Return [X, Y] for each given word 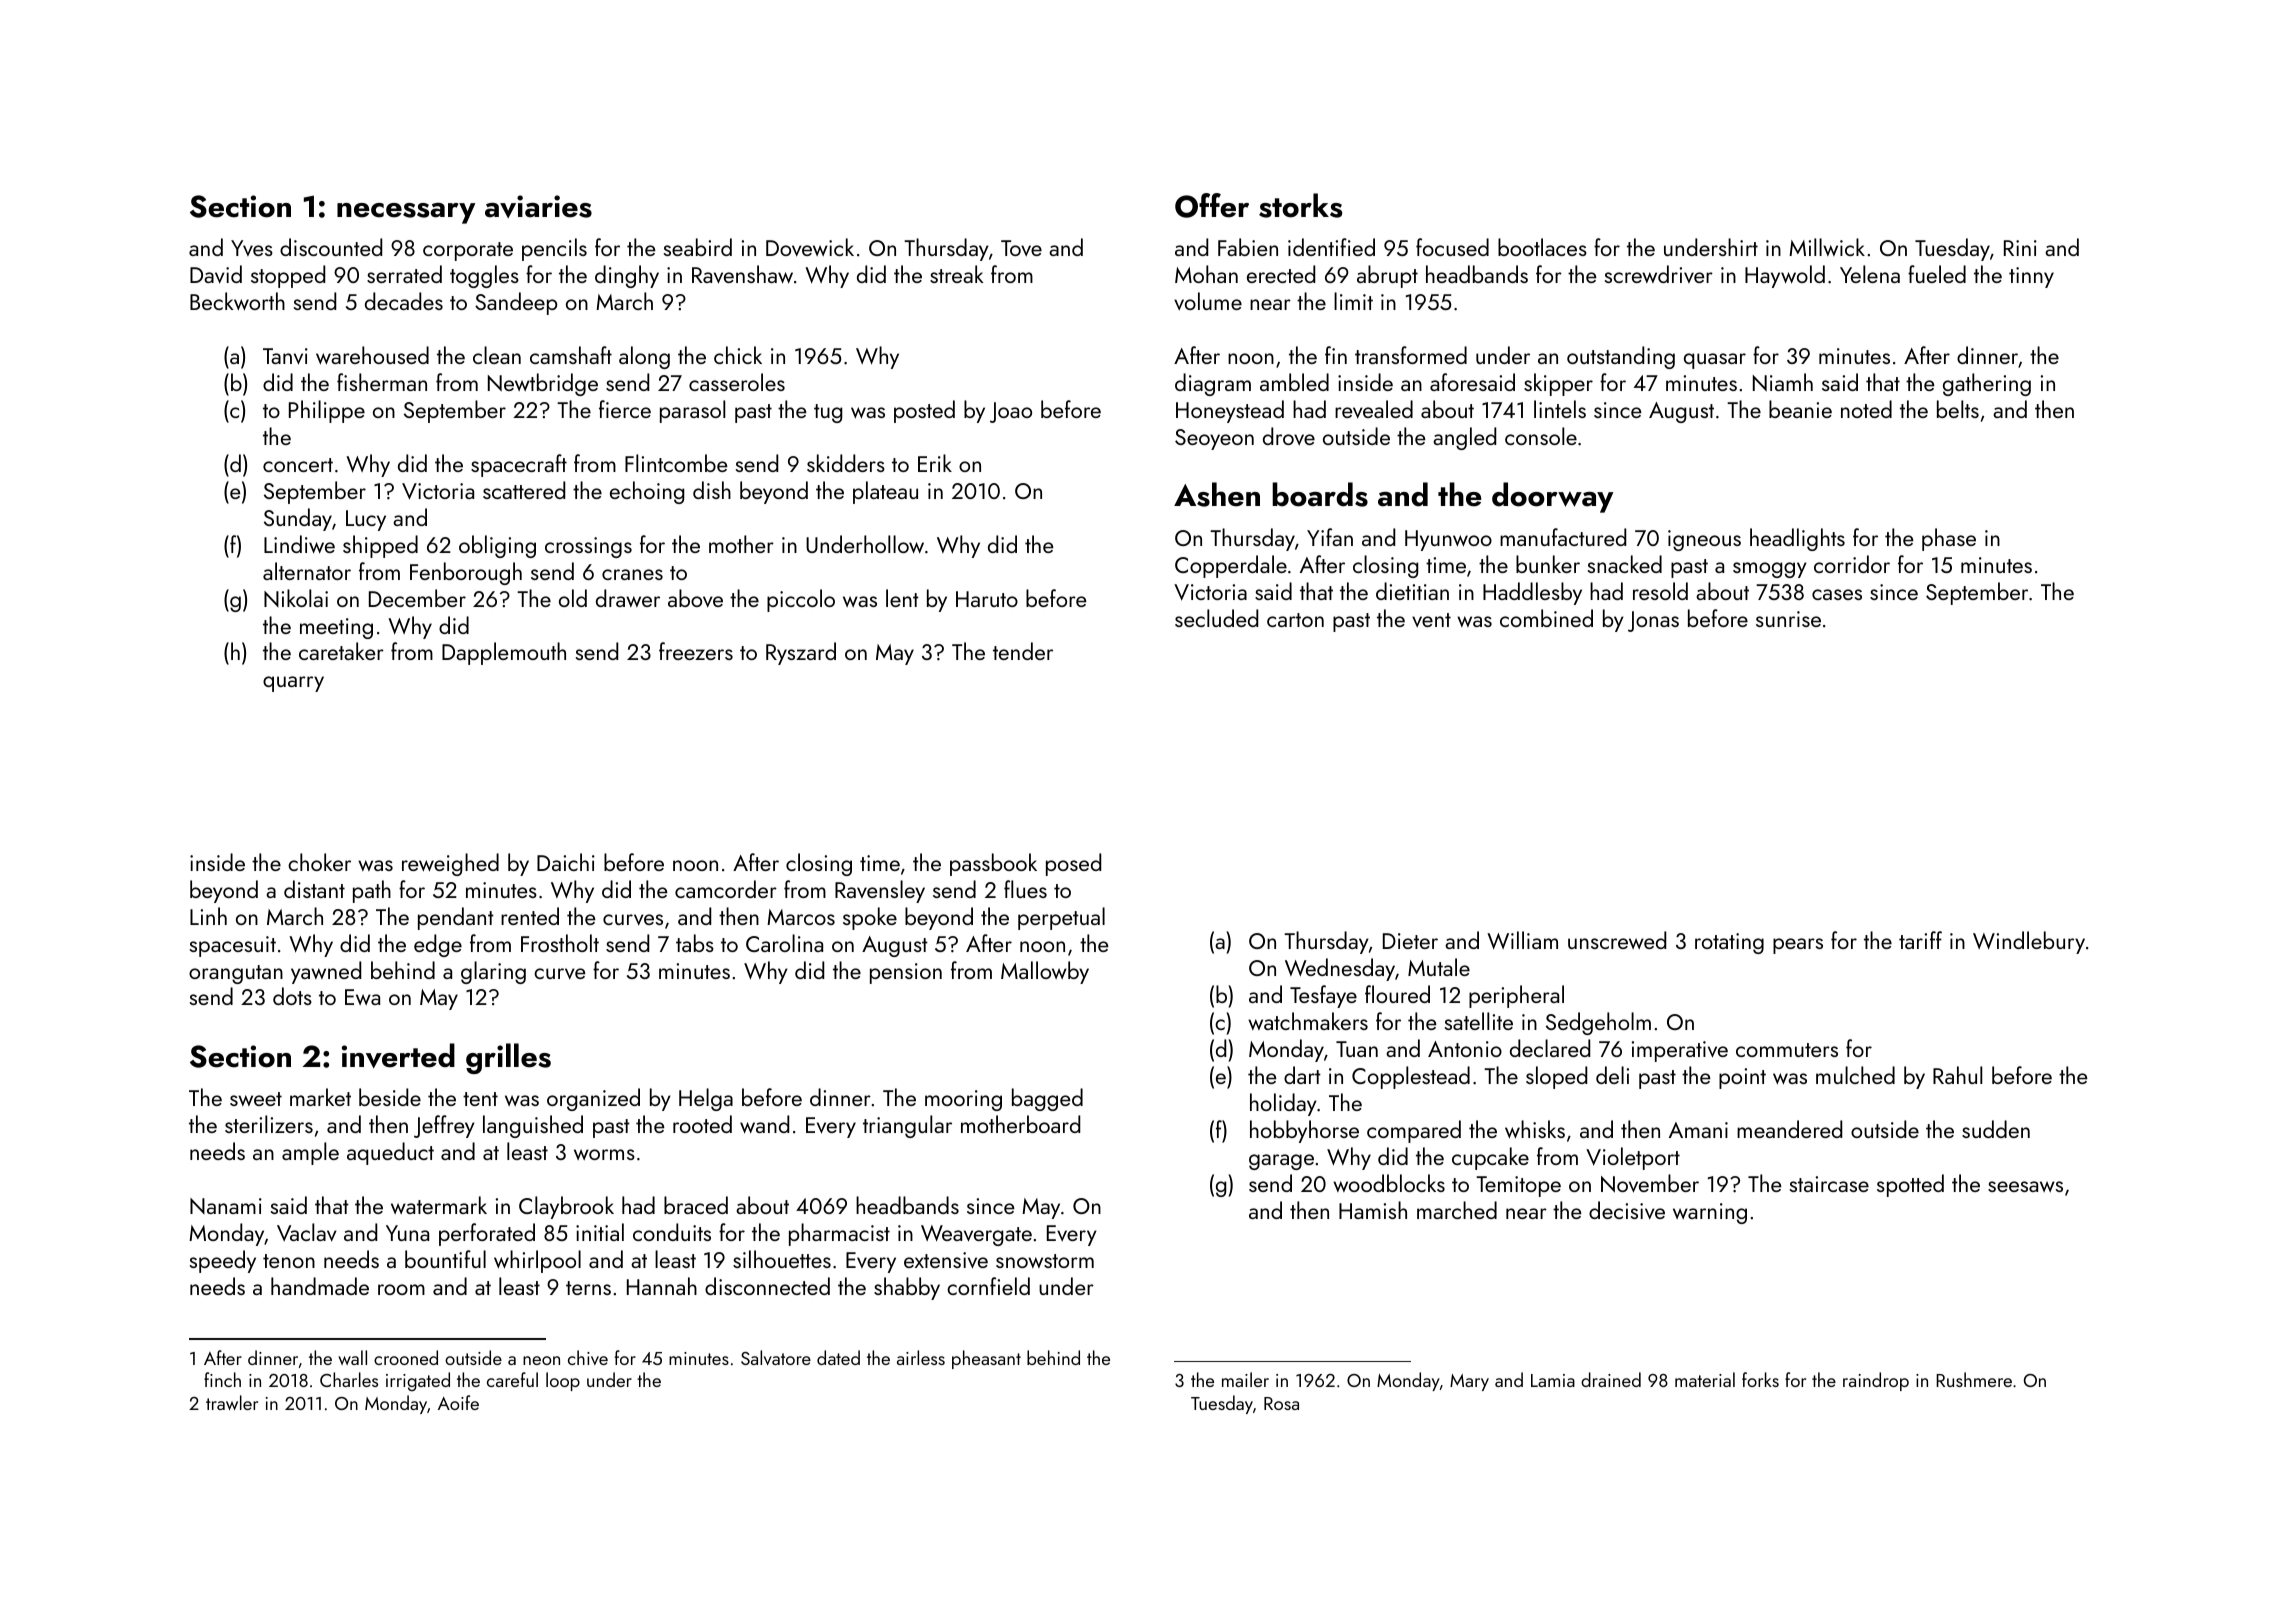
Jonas [1653, 621]
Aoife [458, 1402]
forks [1760, 1379]
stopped [288, 276]
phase [1949, 539]
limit [1353, 301]
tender [1023, 651]
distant [314, 889]
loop [563, 1381]
